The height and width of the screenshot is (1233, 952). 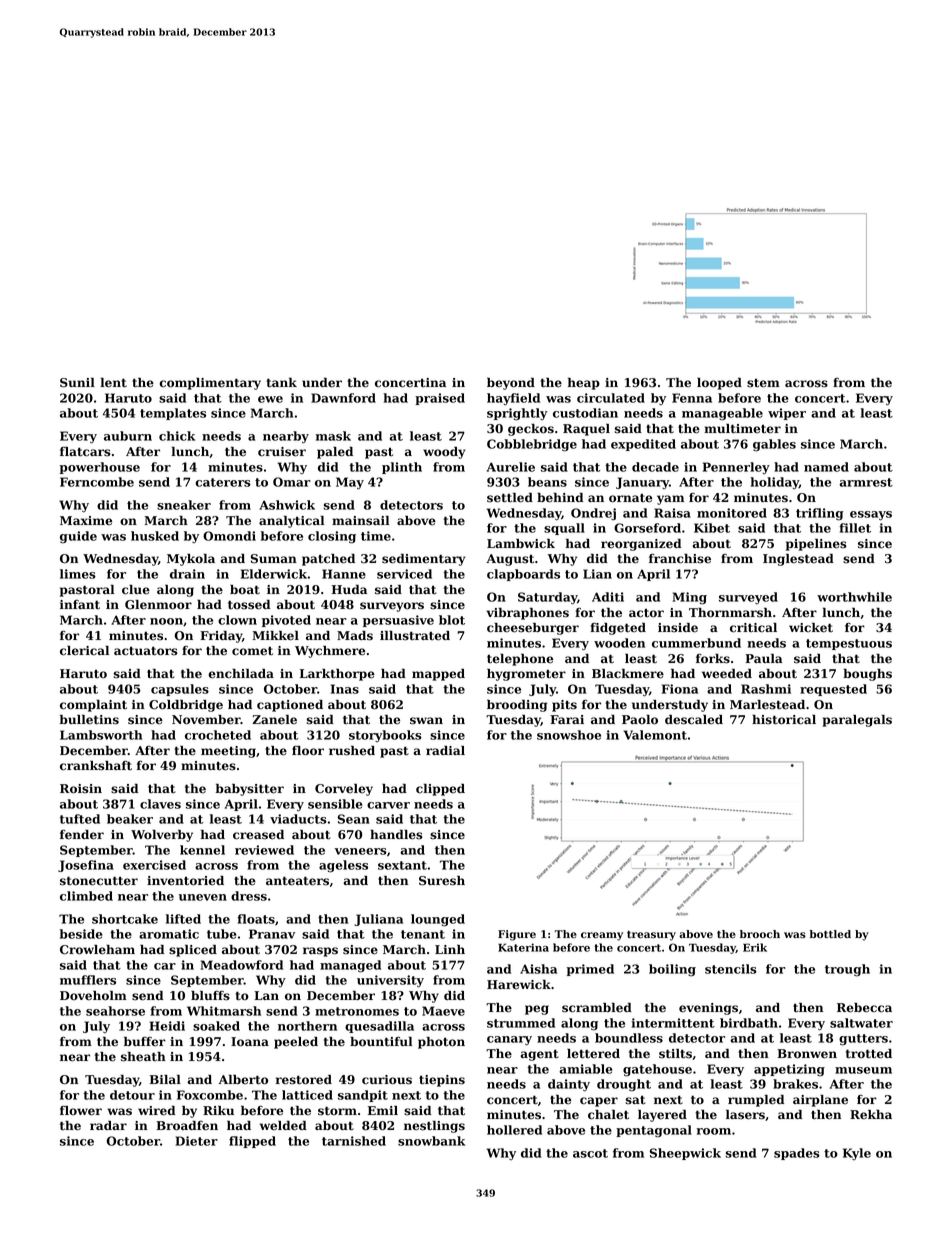 What do you see at coordinates (196, 1141) in the screenshot?
I see `Dieter` at bounding box center [196, 1141].
